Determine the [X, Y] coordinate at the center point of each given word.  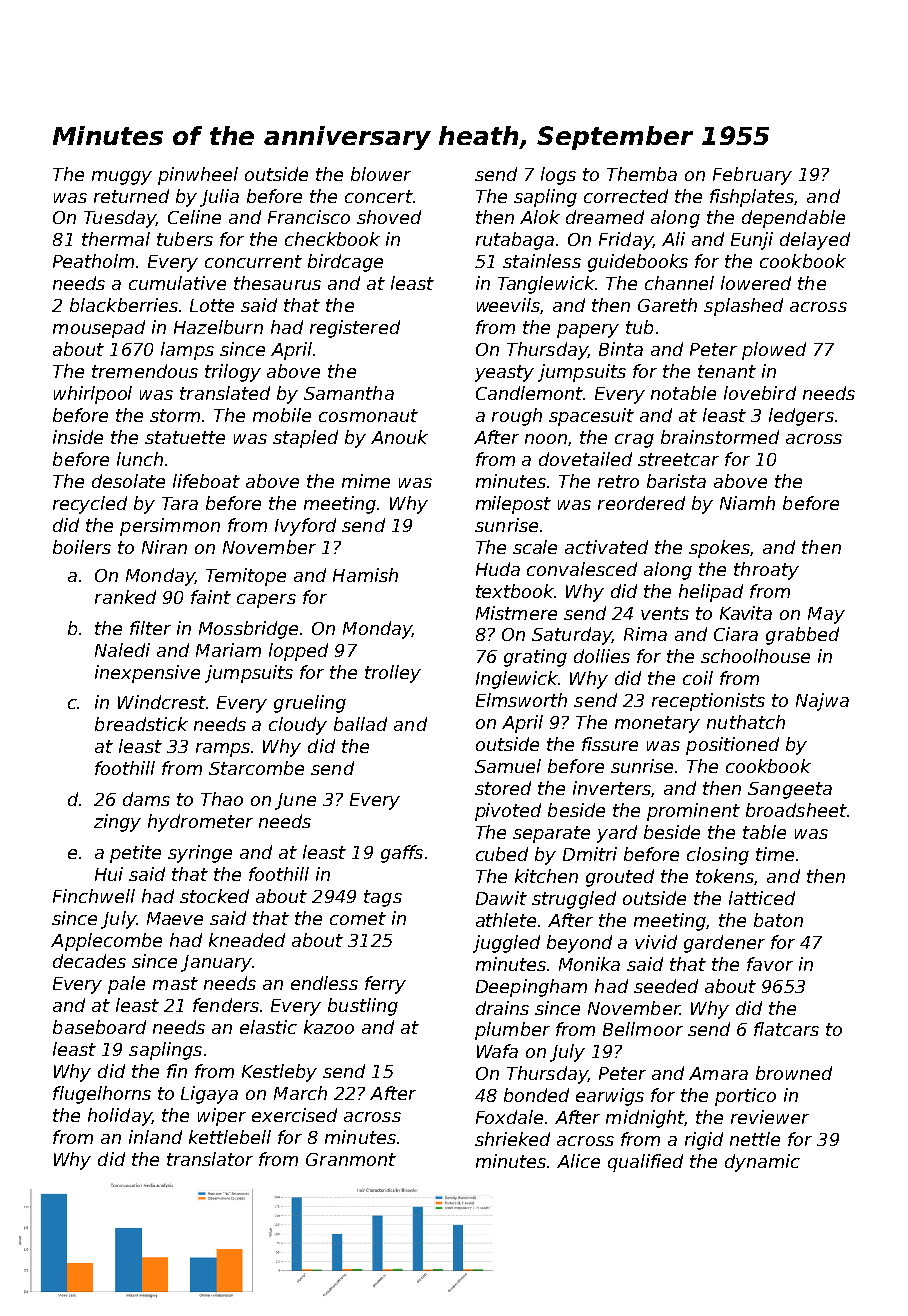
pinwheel [198, 176]
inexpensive [147, 674]
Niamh [747, 503]
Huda [498, 569]
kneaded [247, 940]
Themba [642, 174]
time [775, 854]
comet [358, 918]
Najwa [822, 702]
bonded [536, 1095]
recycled [90, 505]
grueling [310, 704]
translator [210, 1159]
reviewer [770, 1117]
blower [381, 174]
